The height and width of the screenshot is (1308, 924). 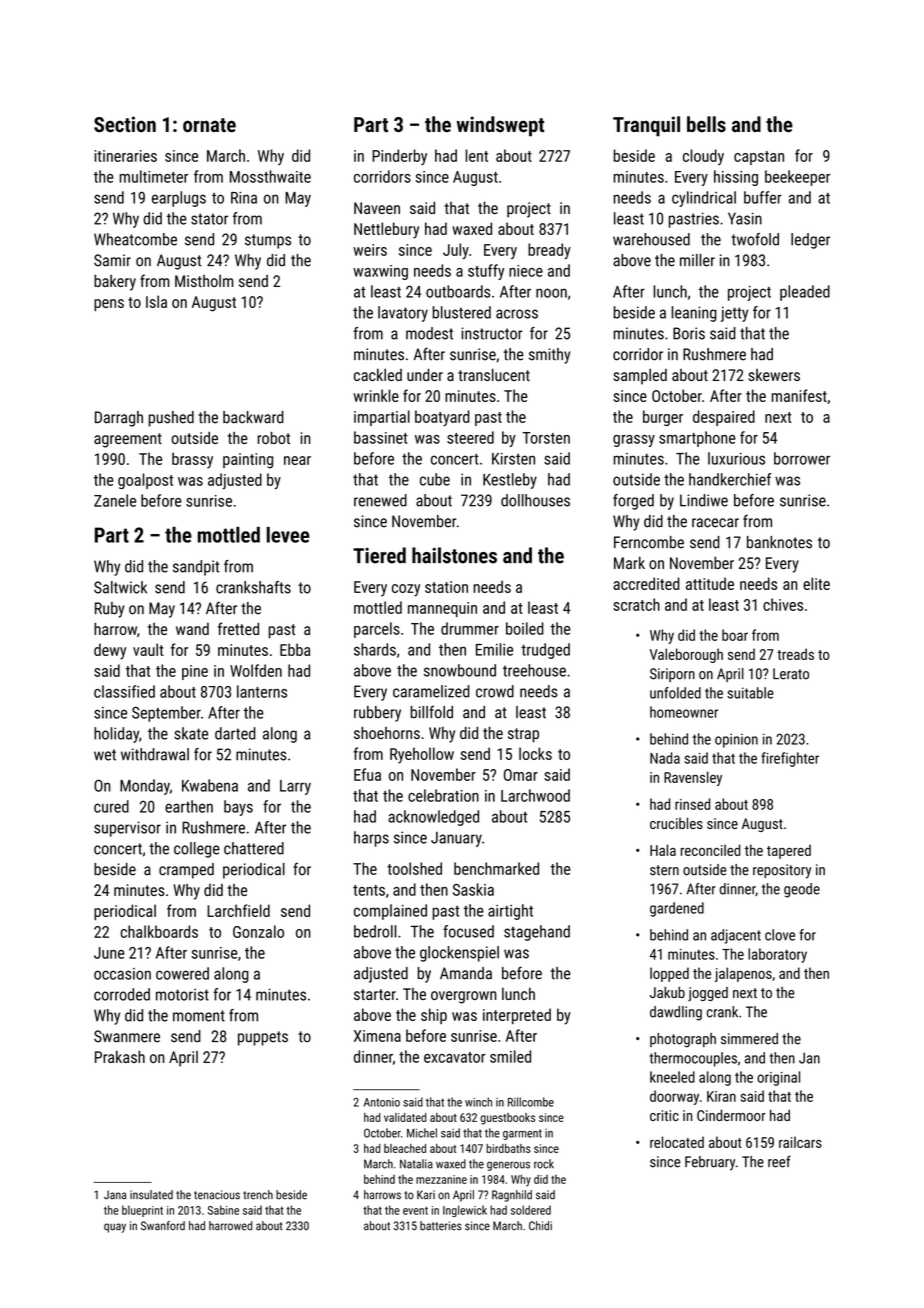 What do you see at coordinates (135, 239) in the screenshot?
I see `Wheatcombe` at bounding box center [135, 239].
